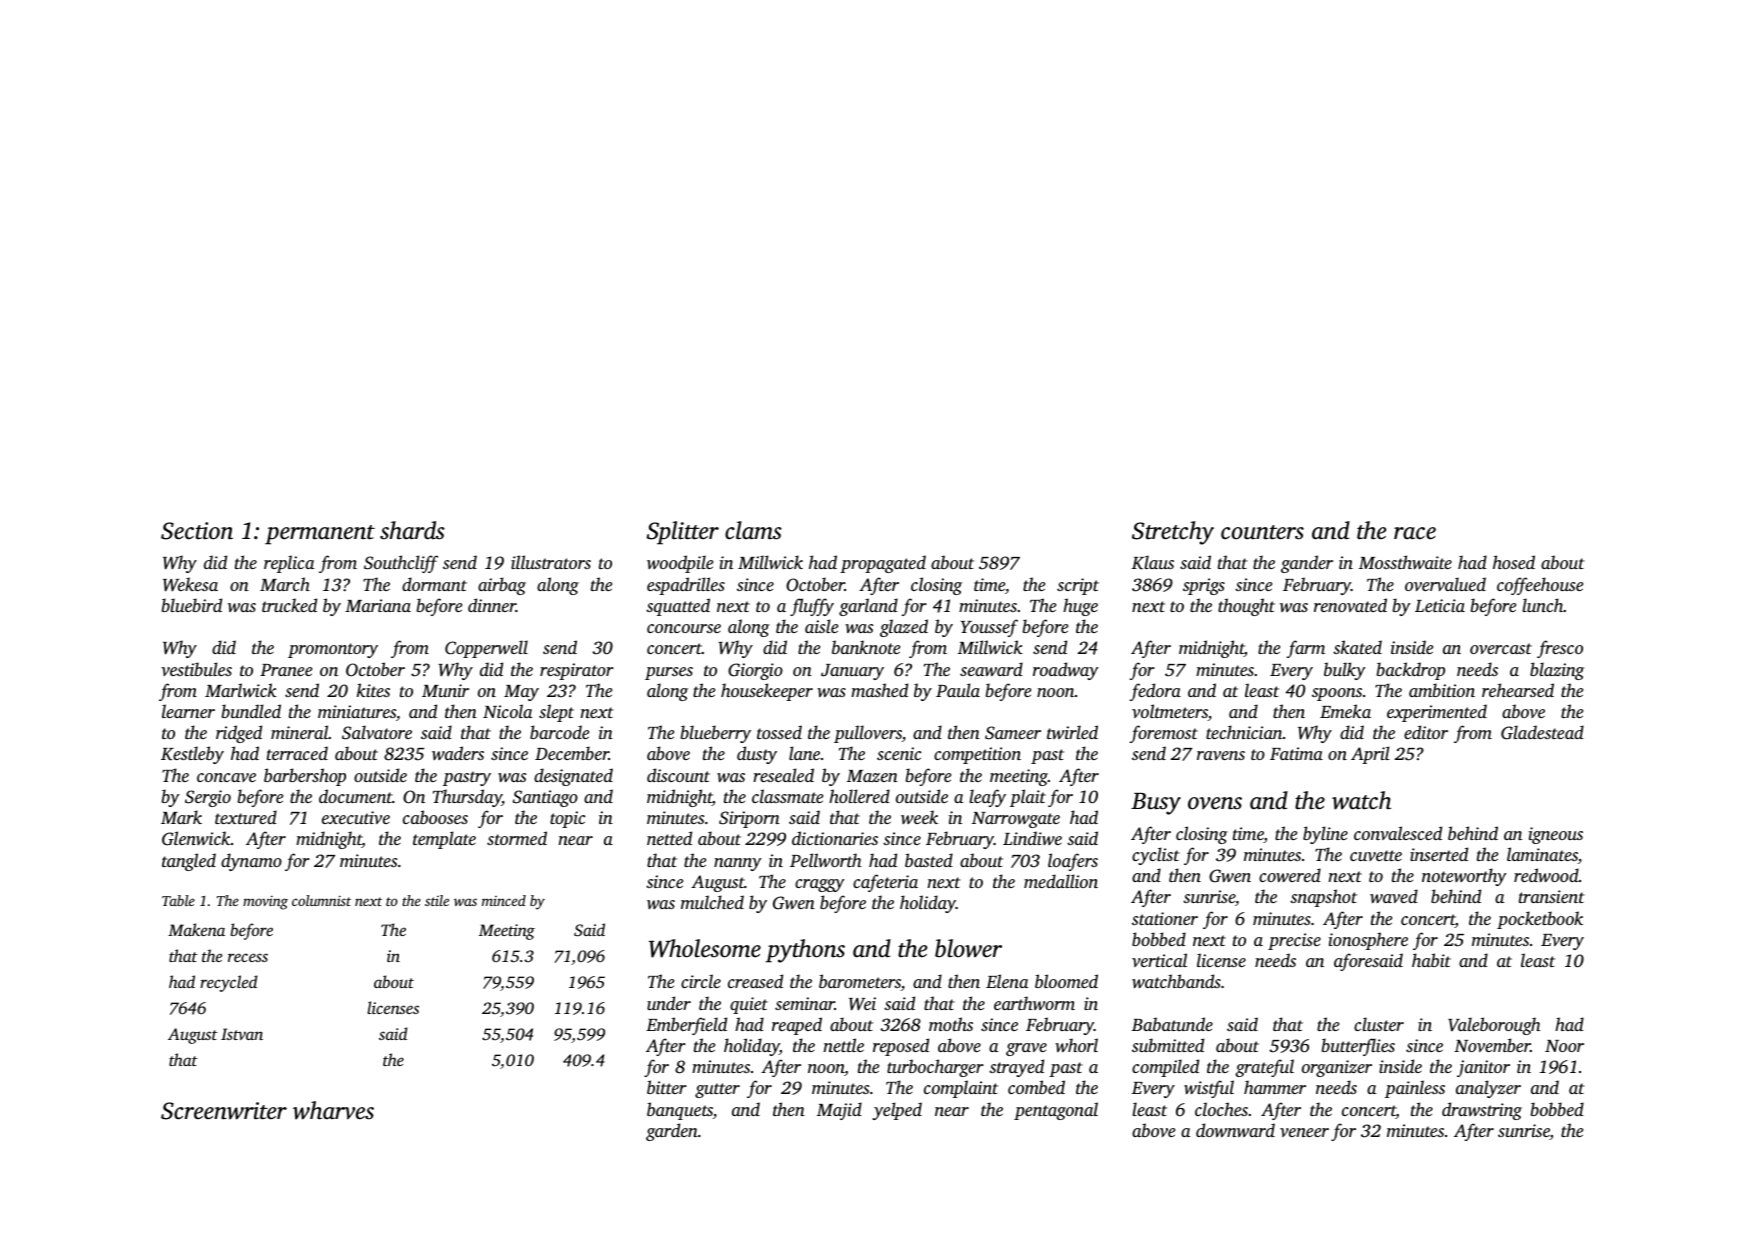 The height and width of the screenshot is (1234, 1745). What do you see at coordinates (885, 883) in the screenshot?
I see `cafeteria` at bounding box center [885, 883].
